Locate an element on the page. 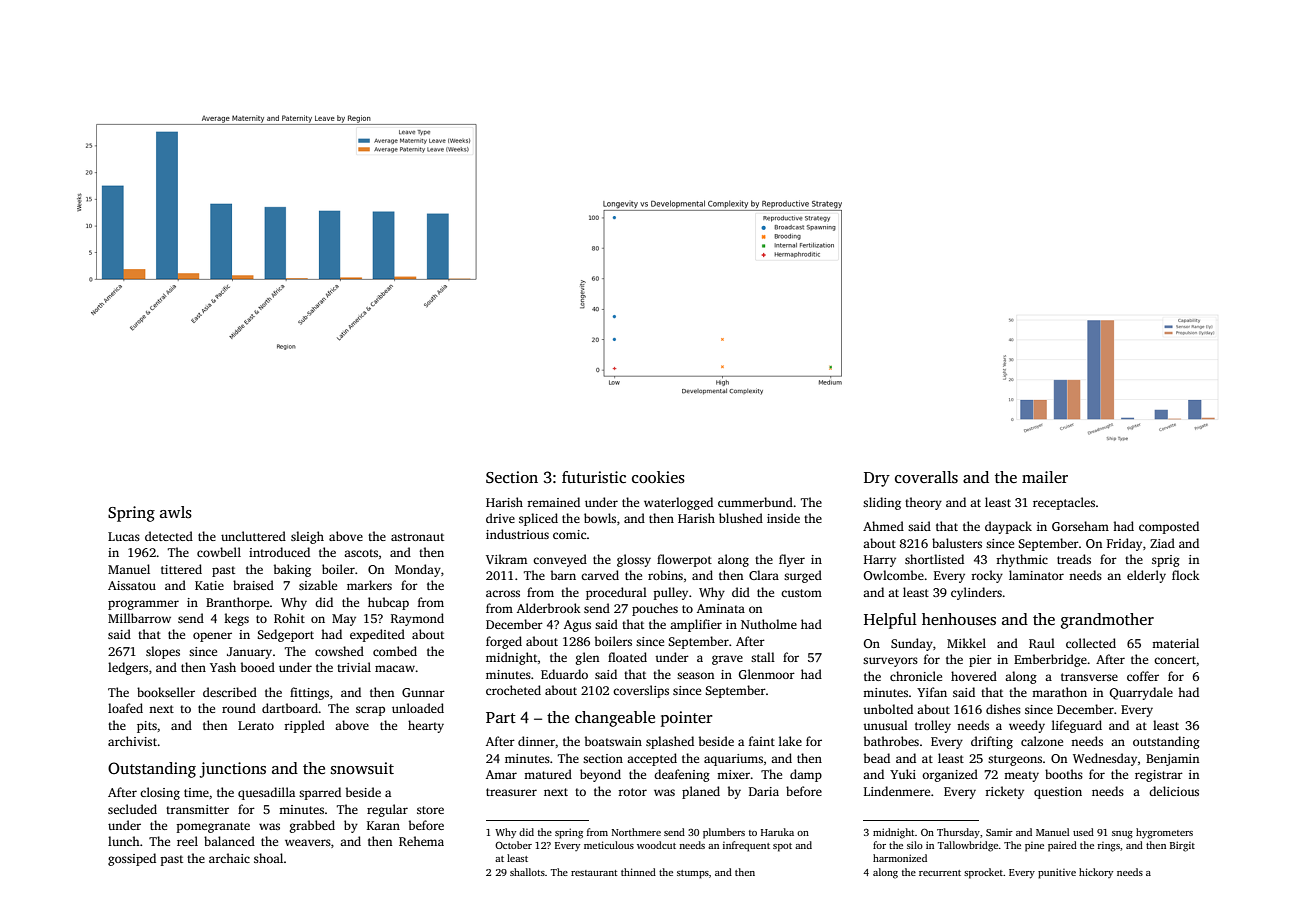 The height and width of the page is (924, 1308). baking is located at coordinates (292, 570).
